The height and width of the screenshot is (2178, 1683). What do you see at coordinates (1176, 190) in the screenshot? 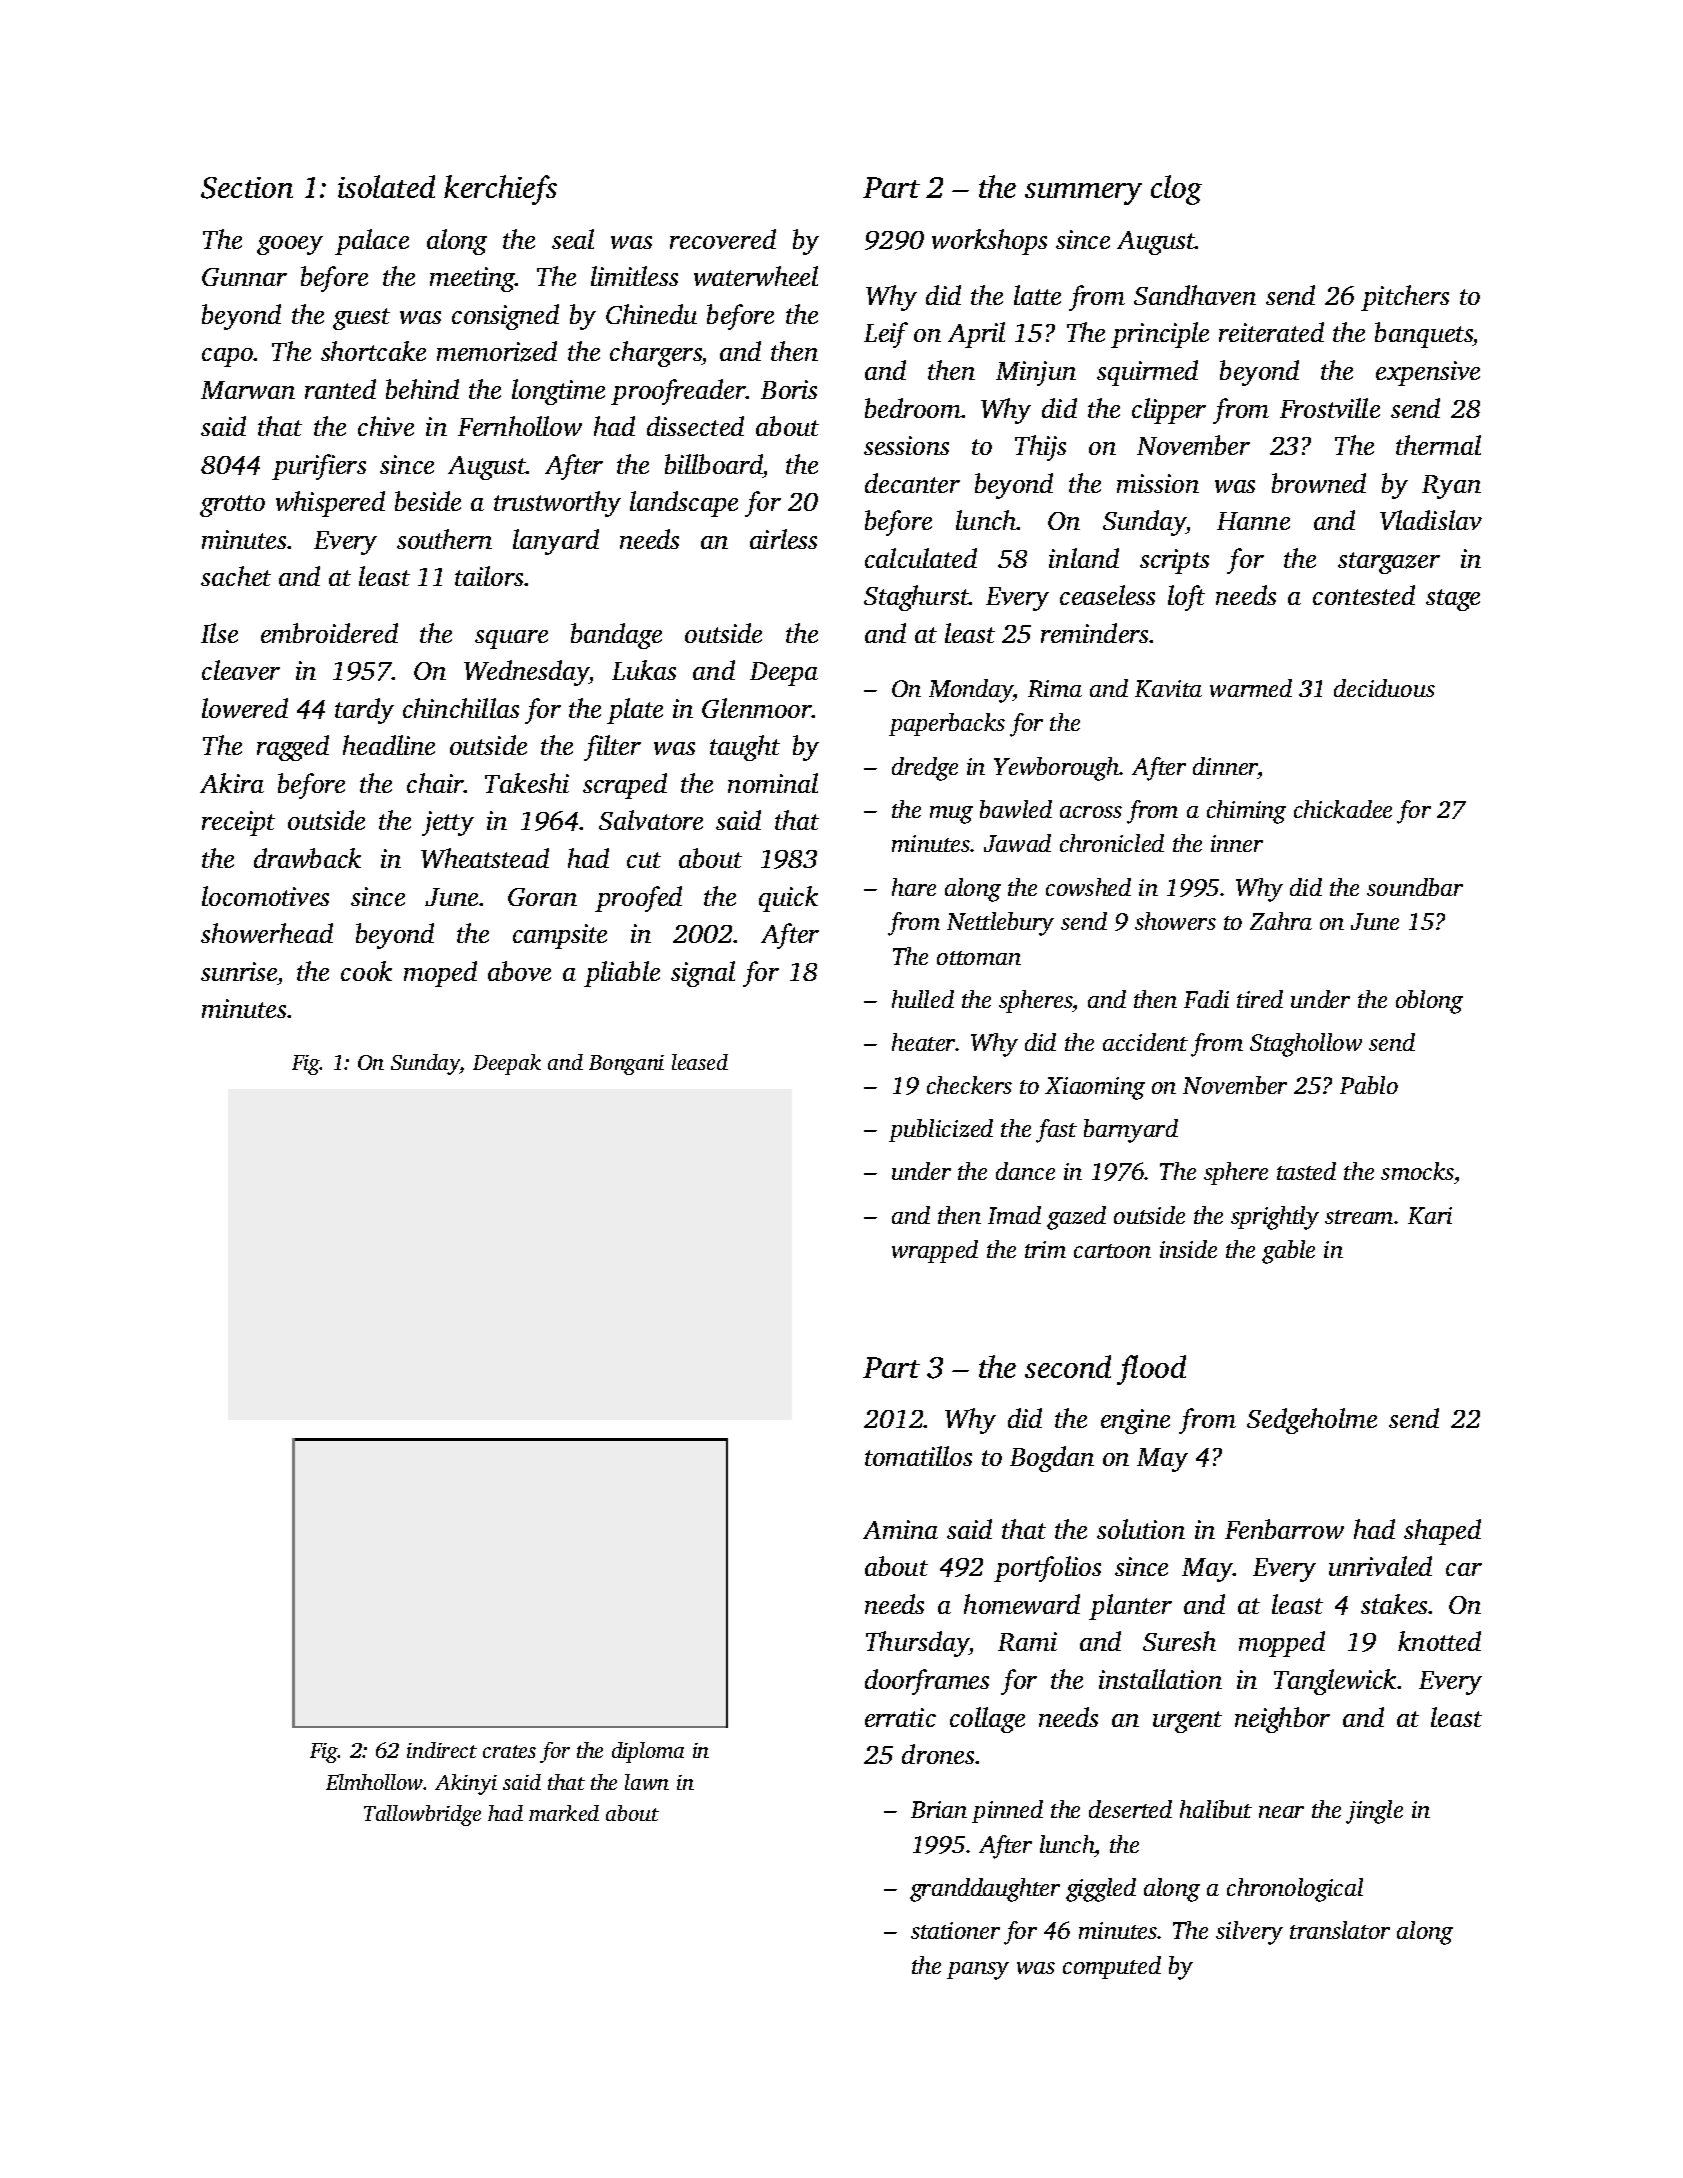
I see `clog` at bounding box center [1176, 190].
